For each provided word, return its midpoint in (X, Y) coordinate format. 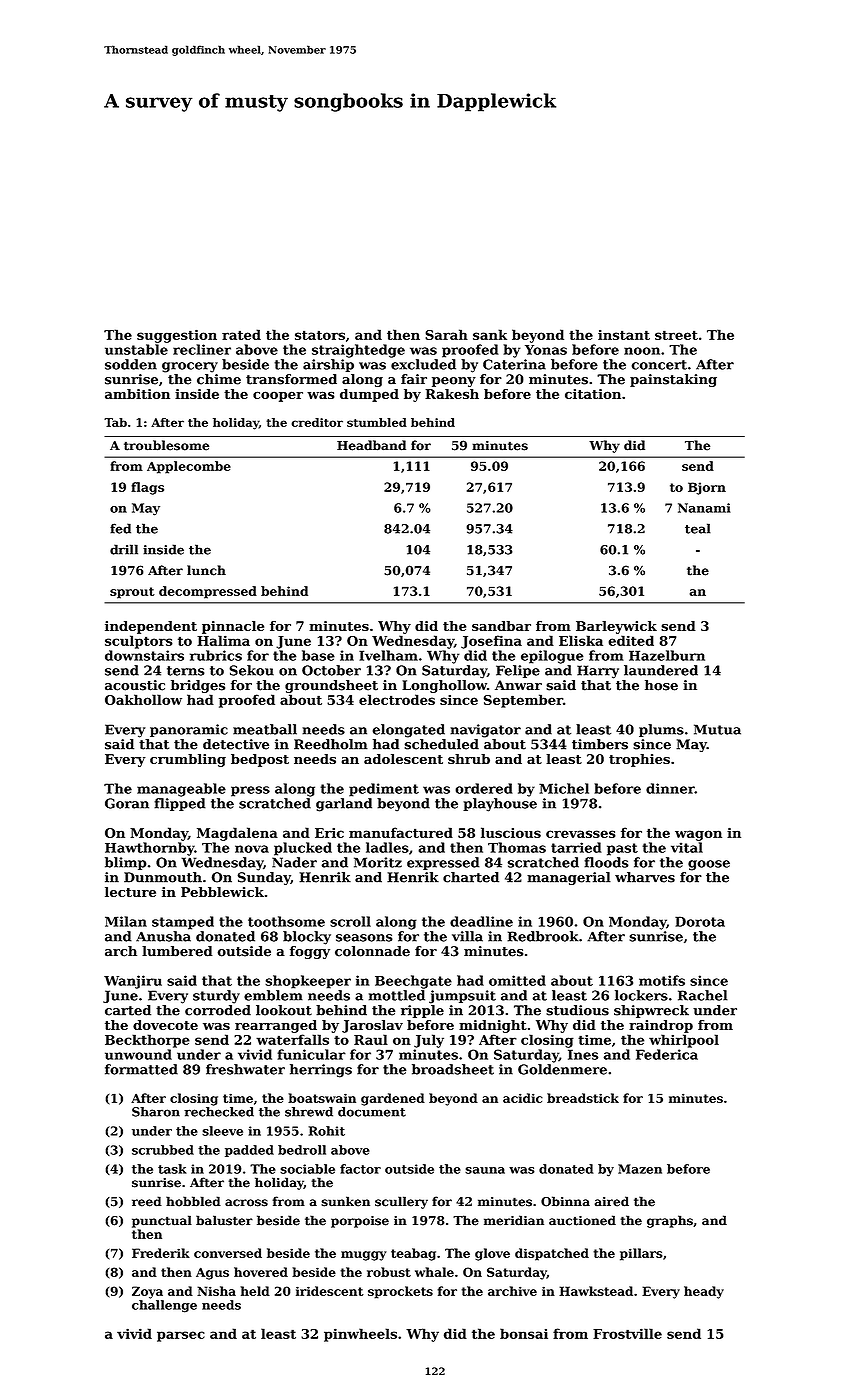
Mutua (717, 729)
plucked (303, 849)
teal (698, 528)
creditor (317, 422)
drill (124, 549)
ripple (422, 1011)
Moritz (378, 862)
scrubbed (163, 1150)
